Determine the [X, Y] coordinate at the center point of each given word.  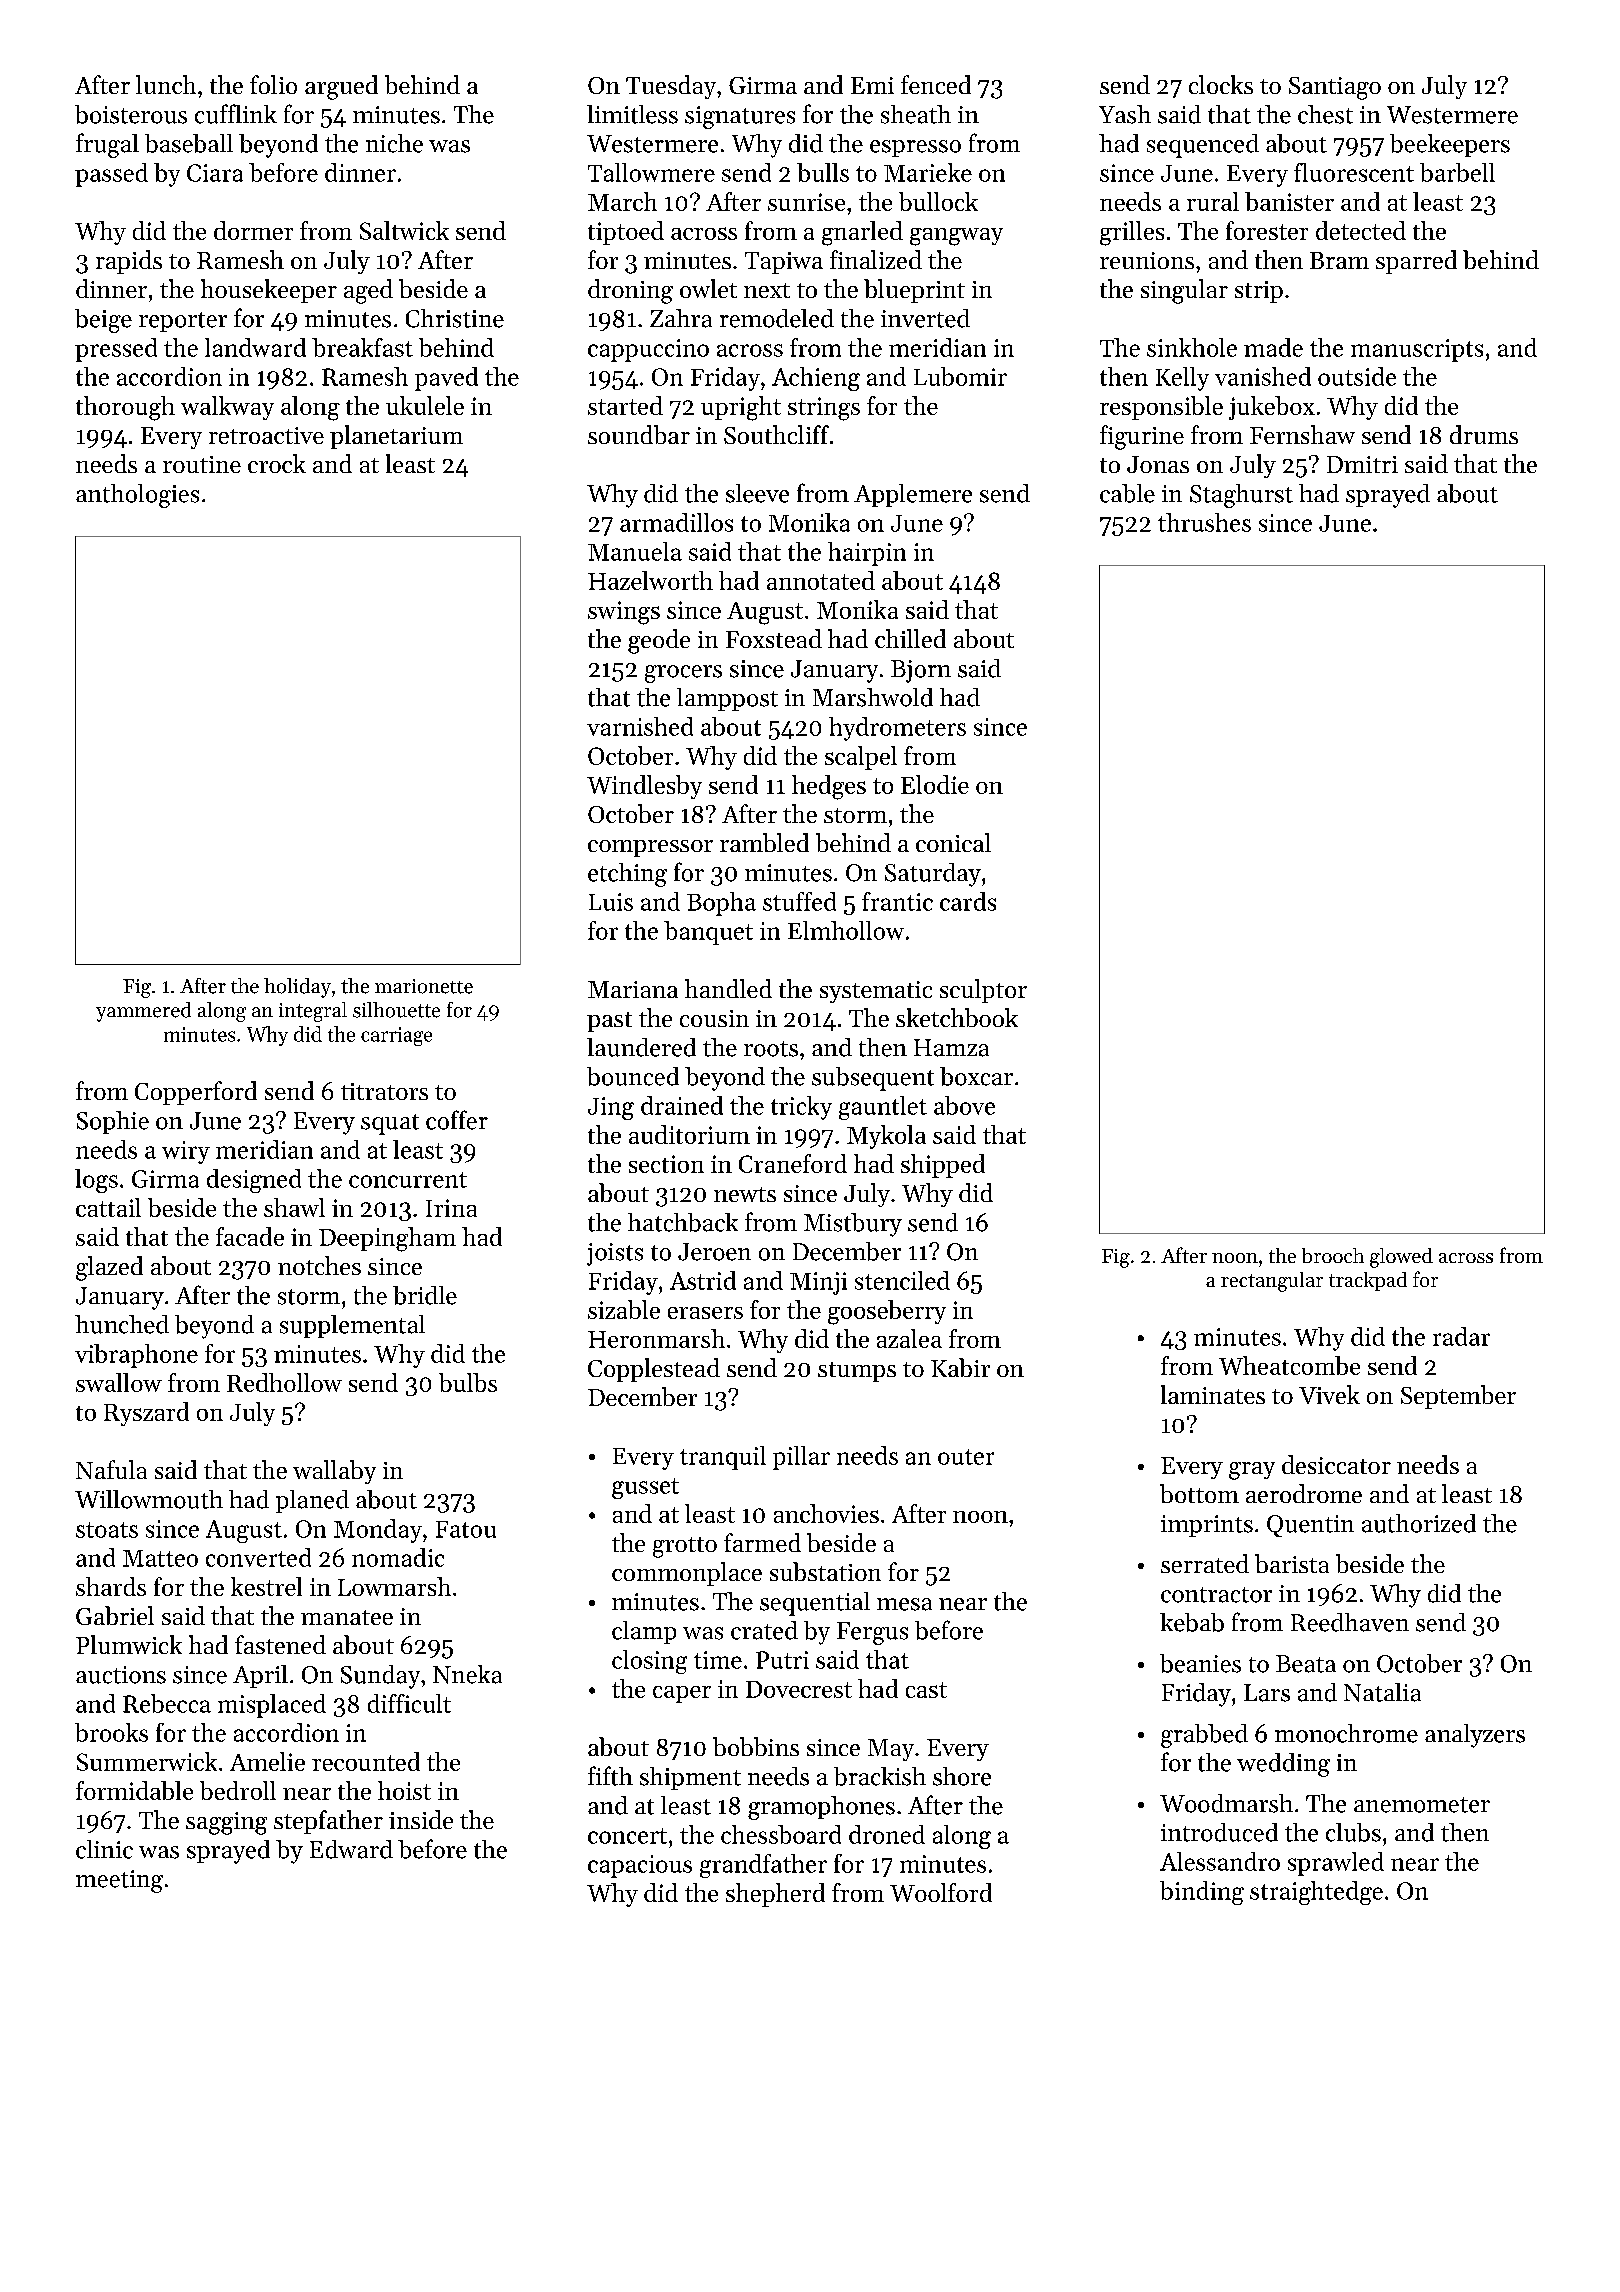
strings [824, 409]
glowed [1401, 1258]
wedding [1283, 1765]
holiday [297, 988]
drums [1484, 434]
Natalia [1382, 1692]
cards [968, 901]
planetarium [396, 437]
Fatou [466, 1529]
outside [1357, 376]
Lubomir [960, 376]
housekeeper [269, 291]
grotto [685, 1547]
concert [627, 1836]
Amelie [267, 1761]
